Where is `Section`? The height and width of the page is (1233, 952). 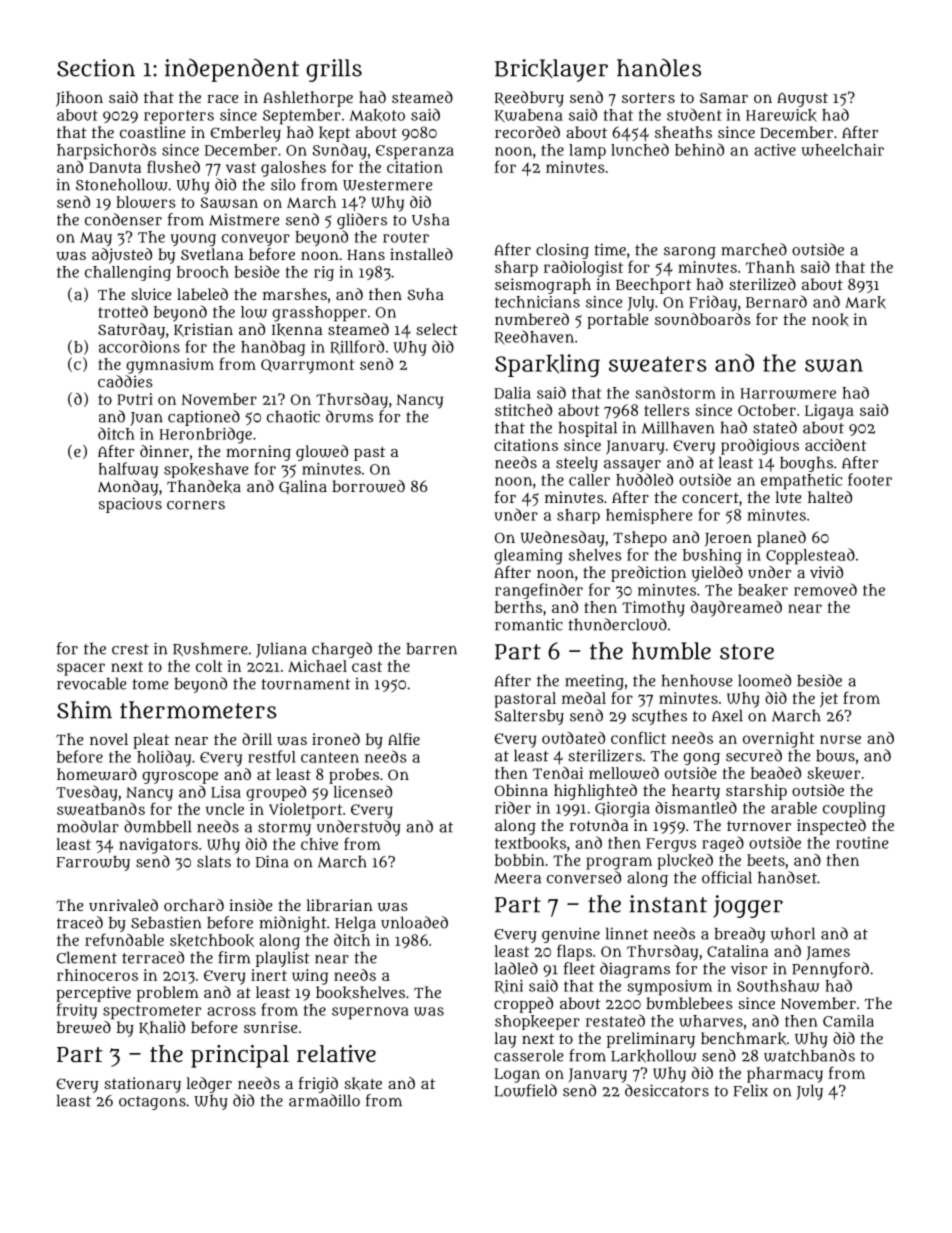
Section is located at coordinates (96, 68).
